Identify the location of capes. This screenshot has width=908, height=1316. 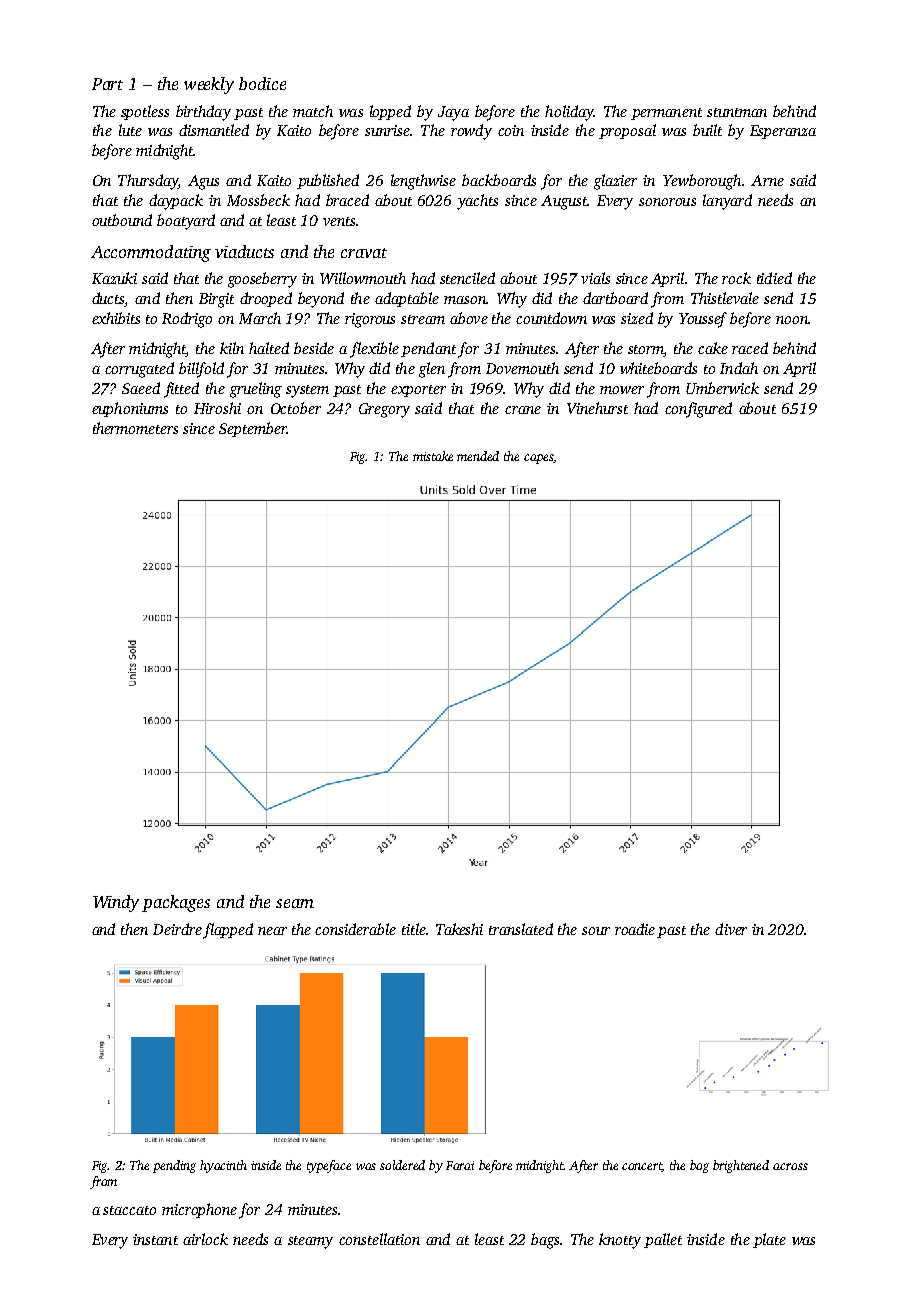
(539, 459).
